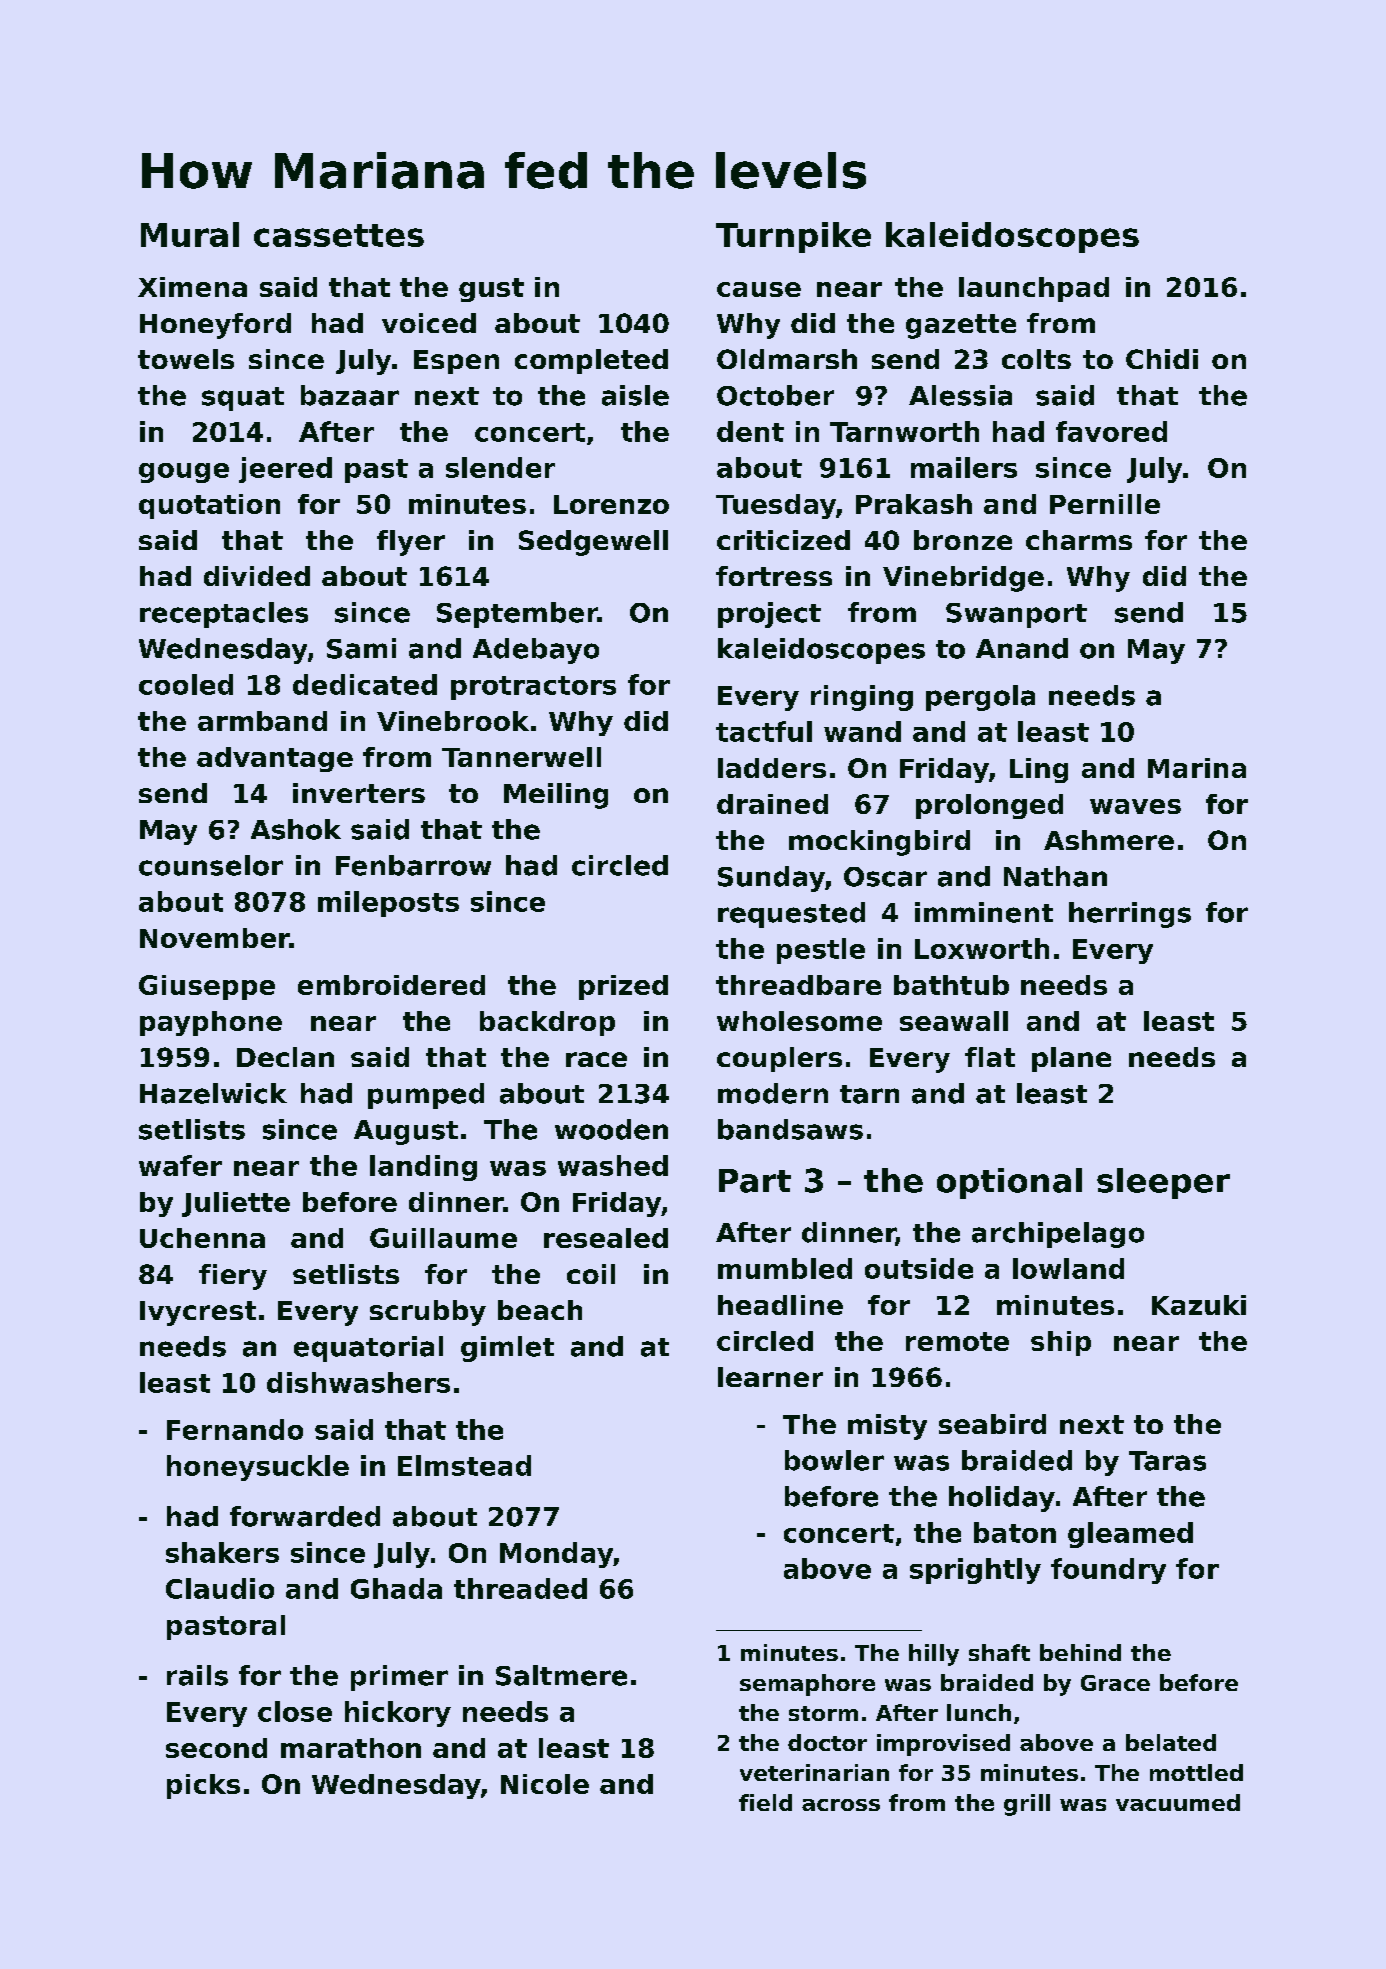  What do you see at coordinates (426, 1096) in the image?
I see `pumped` at bounding box center [426, 1096].
